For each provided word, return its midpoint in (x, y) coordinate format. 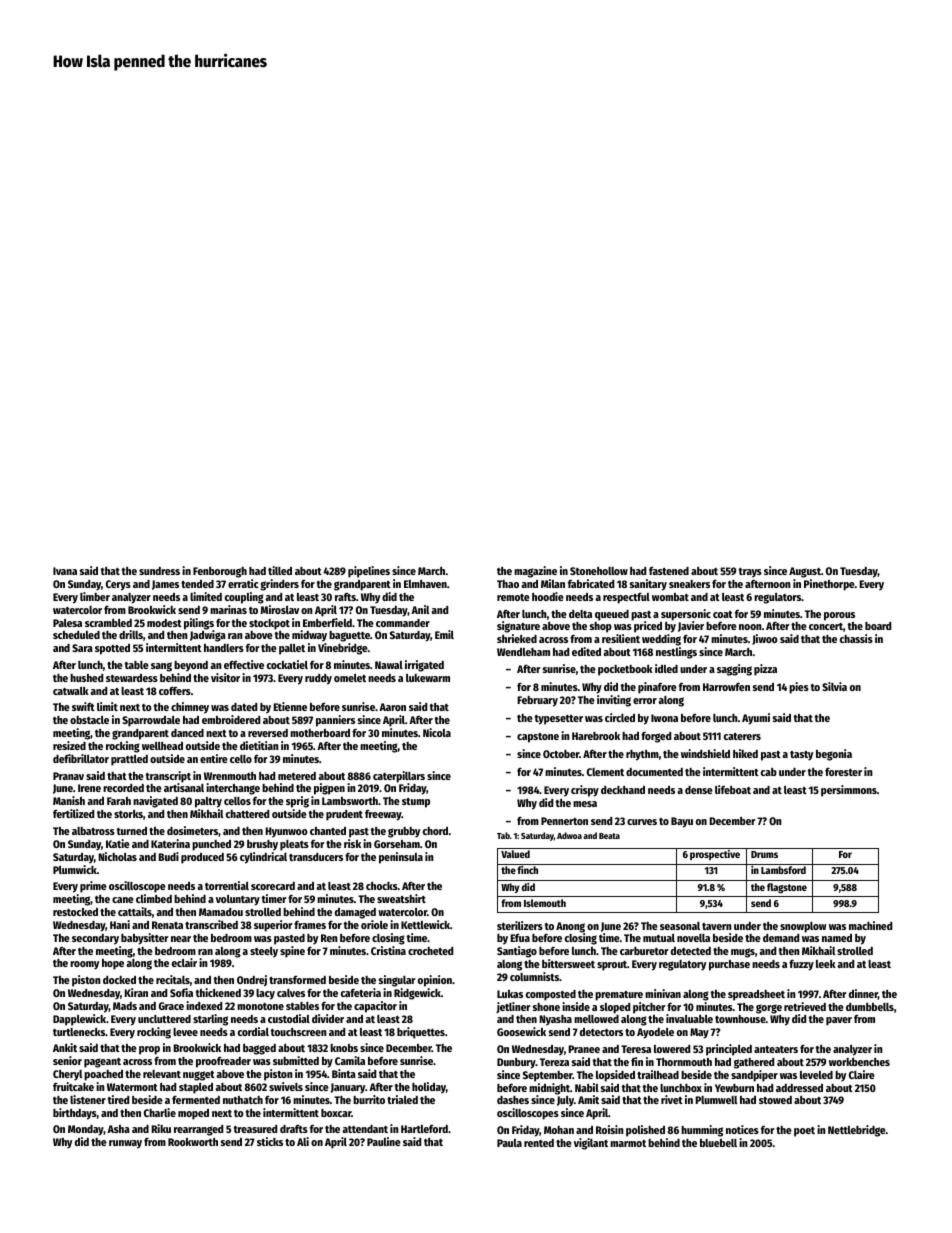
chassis (856, 638)
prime (93, 887)
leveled (816, 1075)
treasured (255, 1129)
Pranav (68, 776)
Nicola (437, 732)
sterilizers (520, 925)
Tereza (554, 1062)
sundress (159, 571)
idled (666, 668)
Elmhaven (425, 584)
